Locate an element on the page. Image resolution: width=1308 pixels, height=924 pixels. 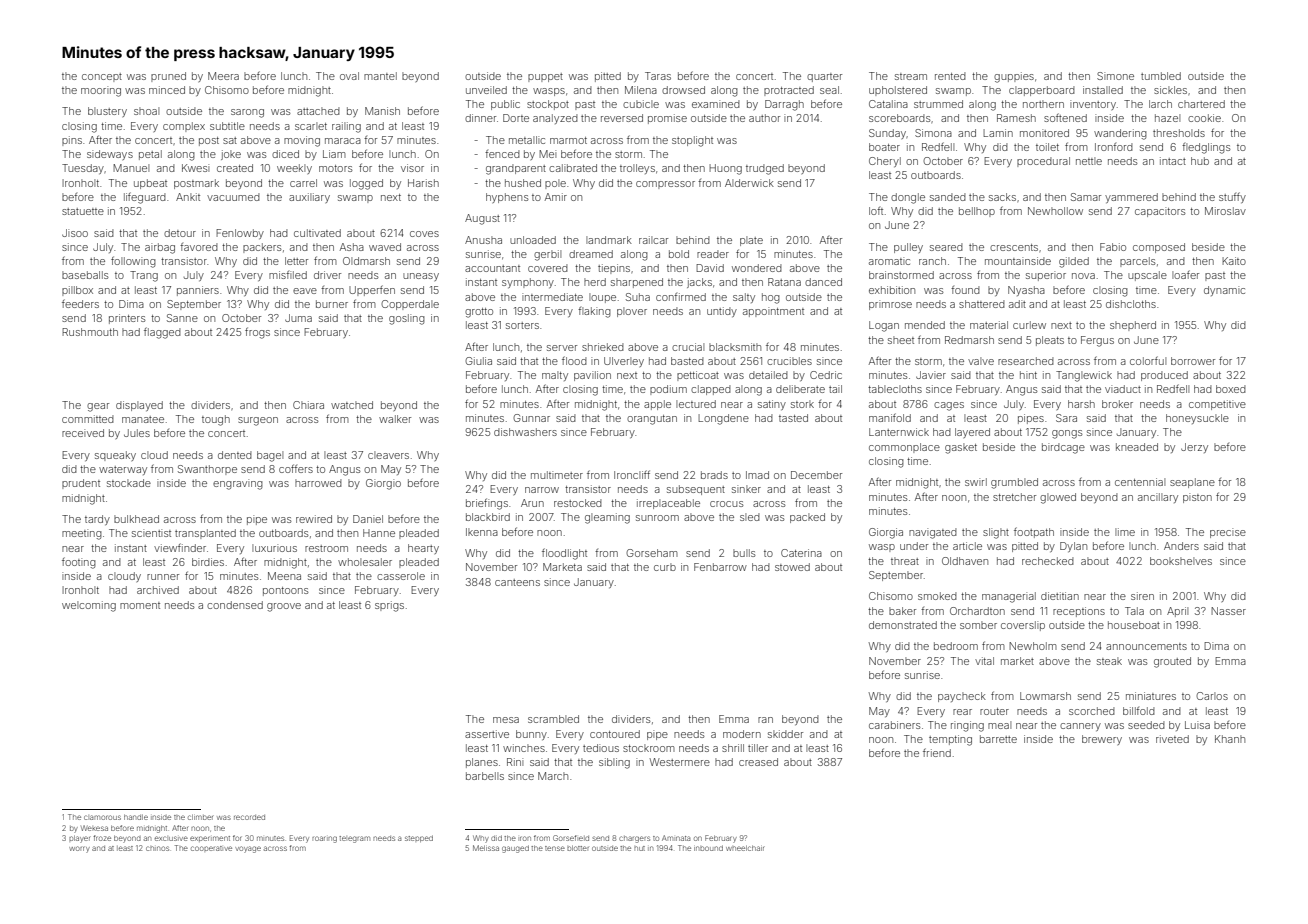
assertive is located at coordinates (487, 734).
